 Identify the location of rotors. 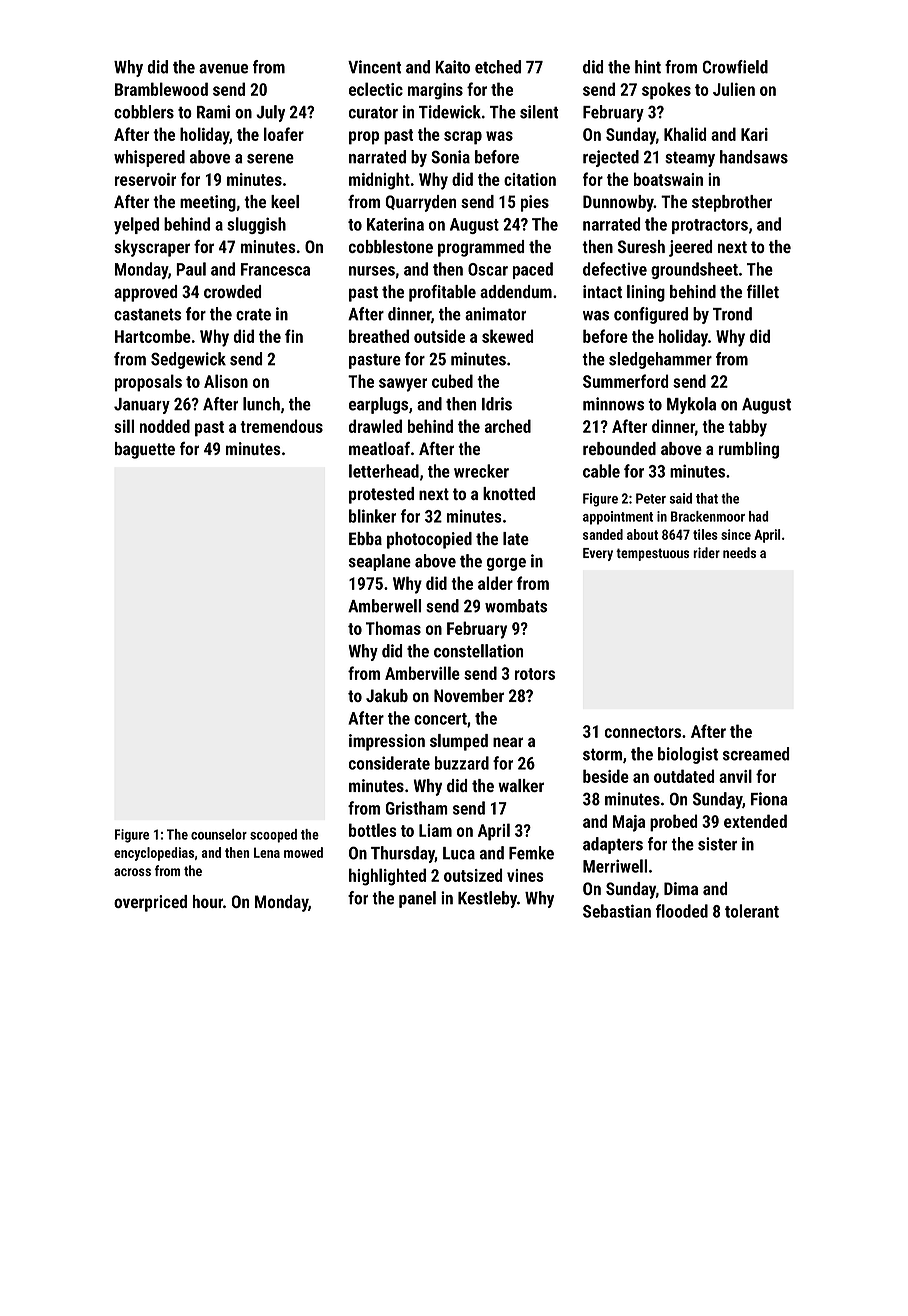
(535, 674).
